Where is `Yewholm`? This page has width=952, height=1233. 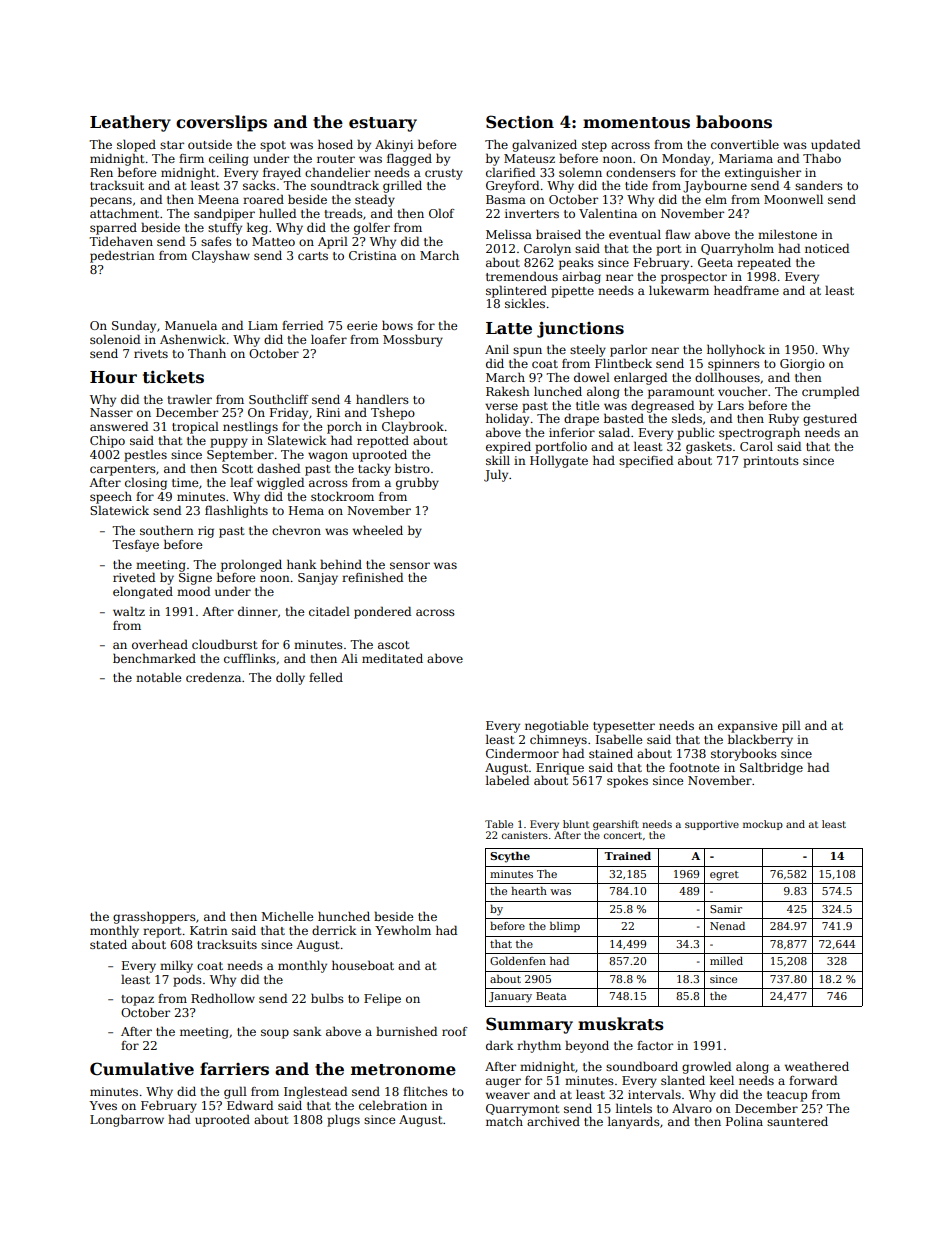
Yewholm is located at coordinates (403, 930).
